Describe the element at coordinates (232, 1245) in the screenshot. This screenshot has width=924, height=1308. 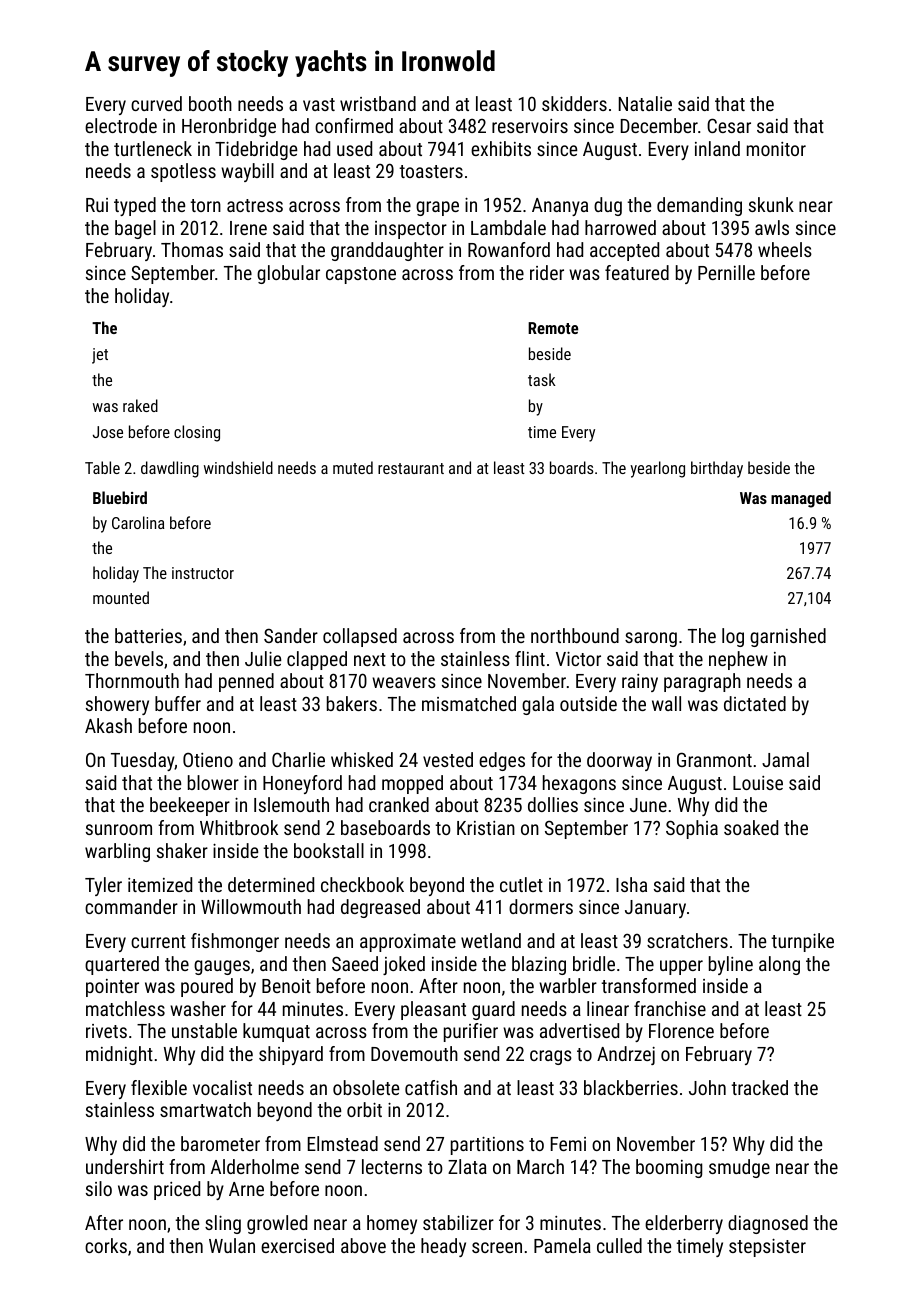
I see `Wulan` at that location.
